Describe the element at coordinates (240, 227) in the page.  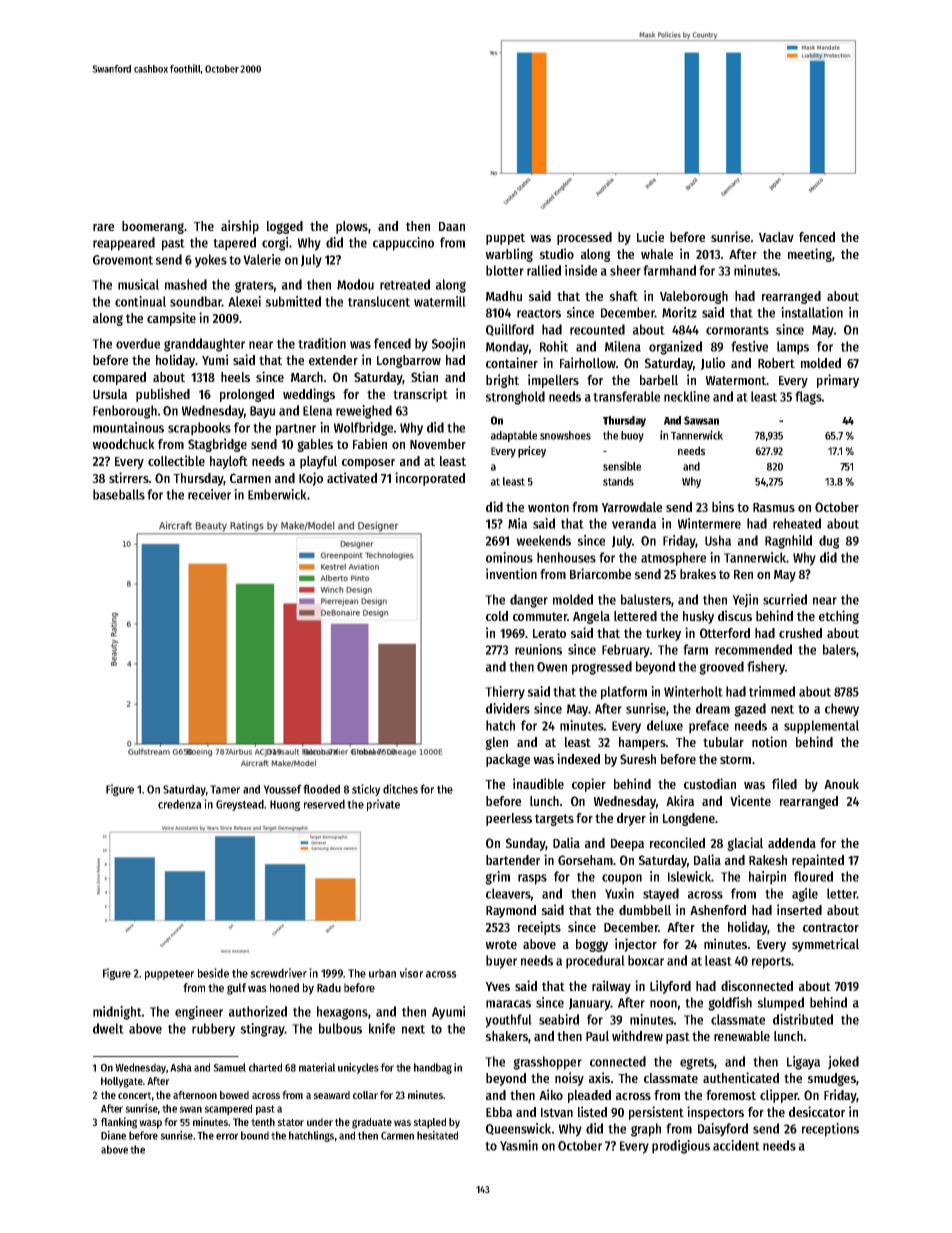
I see `airship` at that location.
